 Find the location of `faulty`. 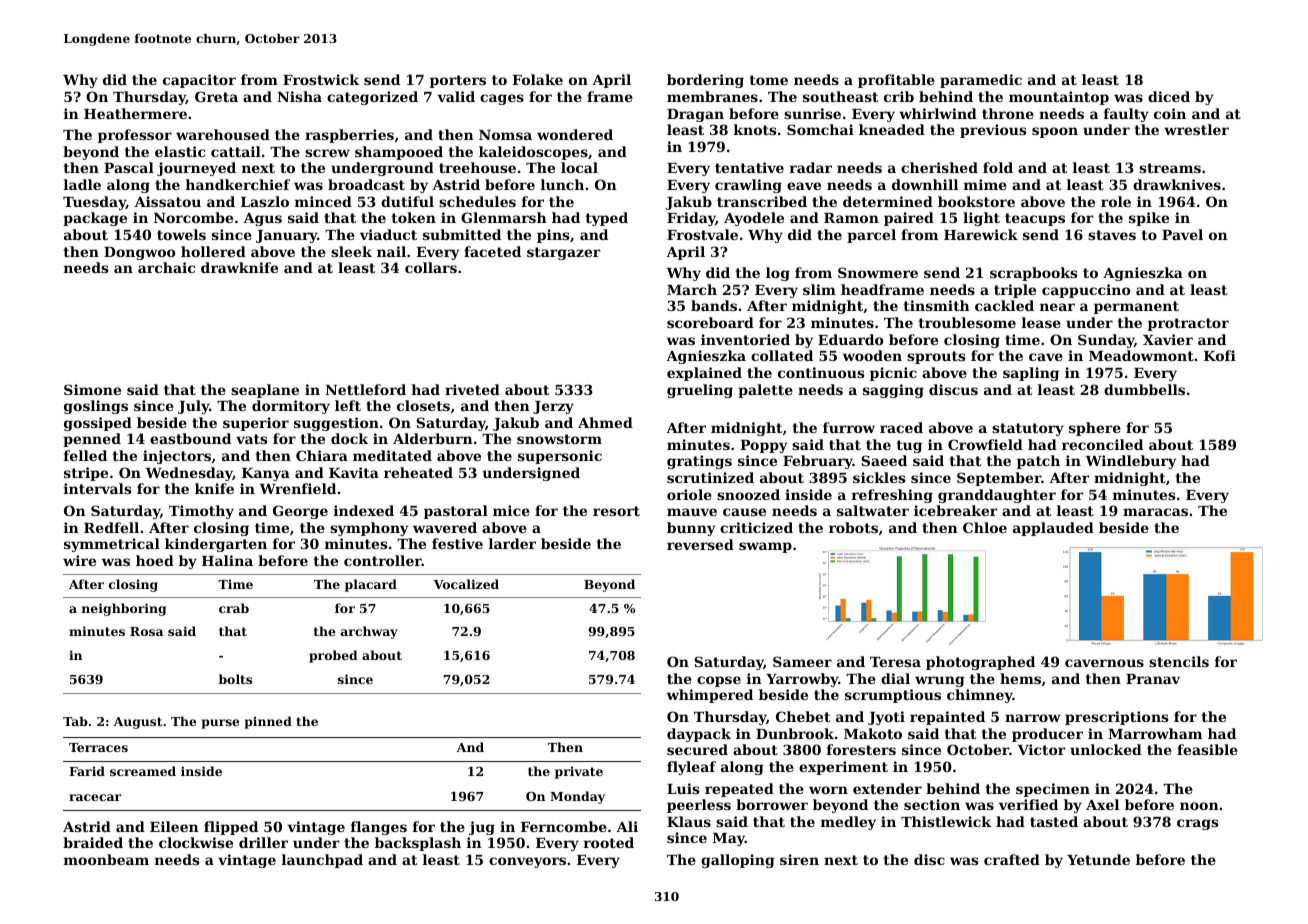

faulty is located at coordinates (1126, 115).
